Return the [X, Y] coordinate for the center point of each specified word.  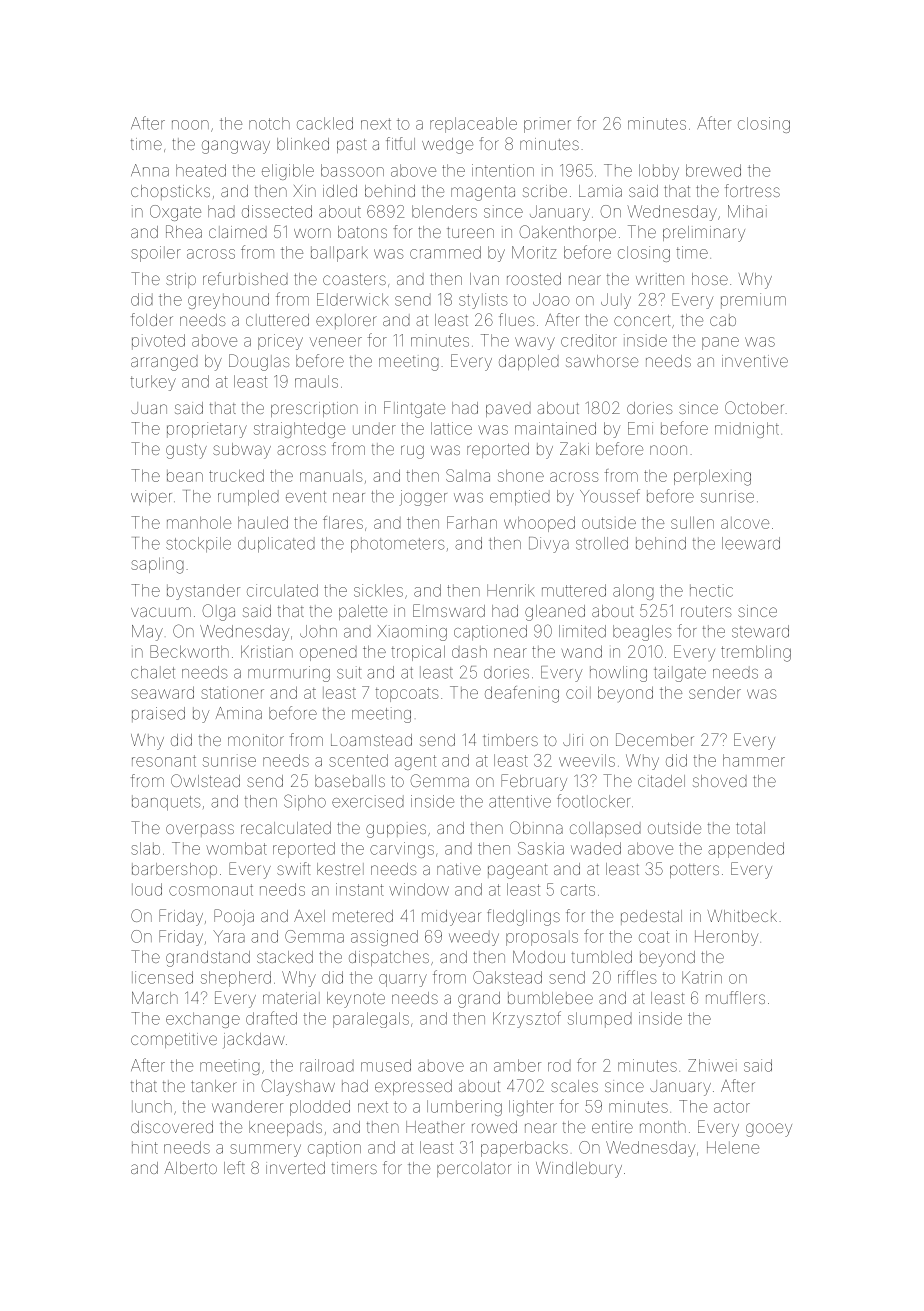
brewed [713, 170]
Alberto [190, 1167]
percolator [474, 1169]
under [374, 429]
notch [269, 123]
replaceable [473, 125]
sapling [157, 566]
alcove [745, 523]
